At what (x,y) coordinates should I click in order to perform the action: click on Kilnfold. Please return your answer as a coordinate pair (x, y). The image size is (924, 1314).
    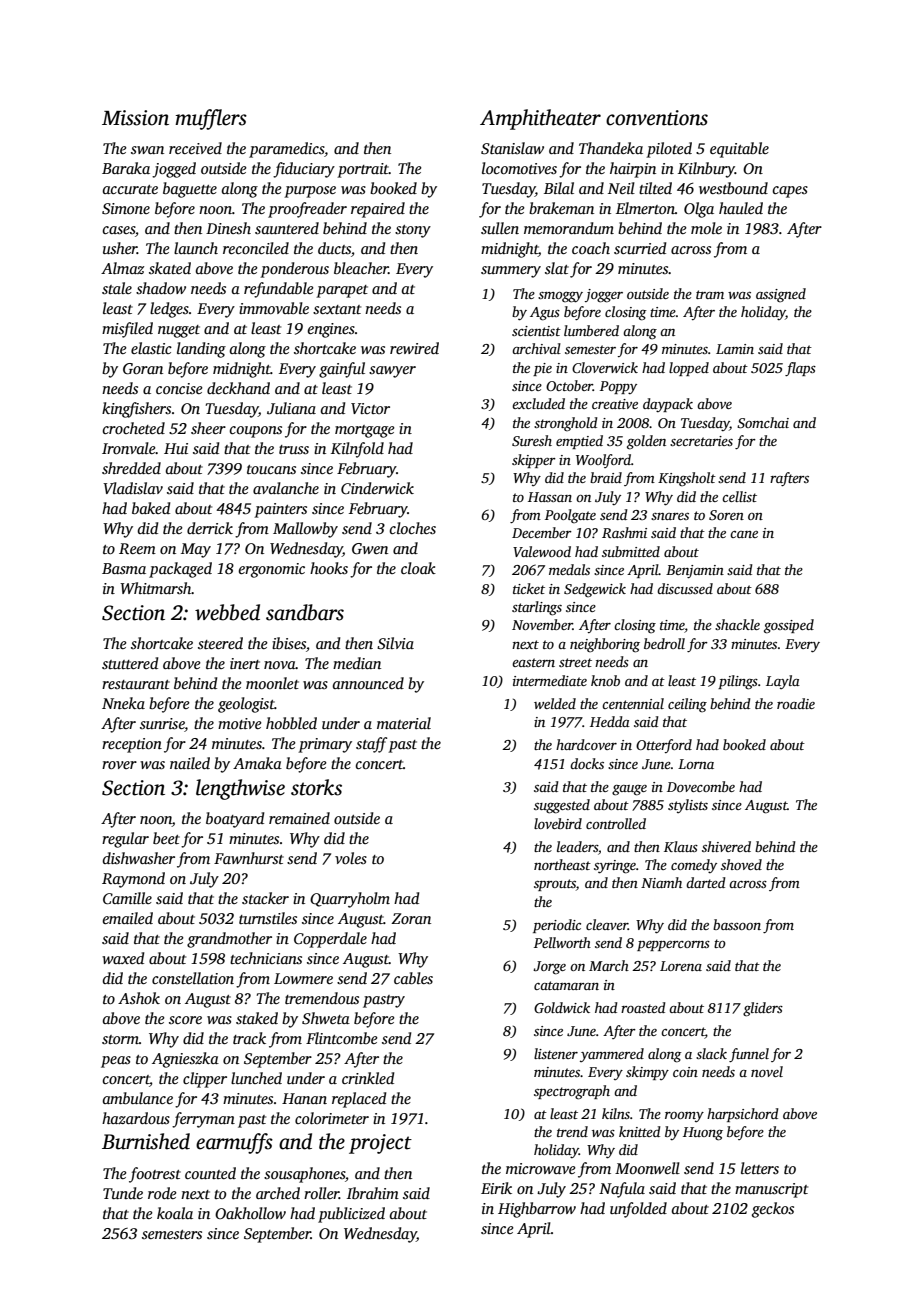
    Looking at the image, I should click on (357, 450).
